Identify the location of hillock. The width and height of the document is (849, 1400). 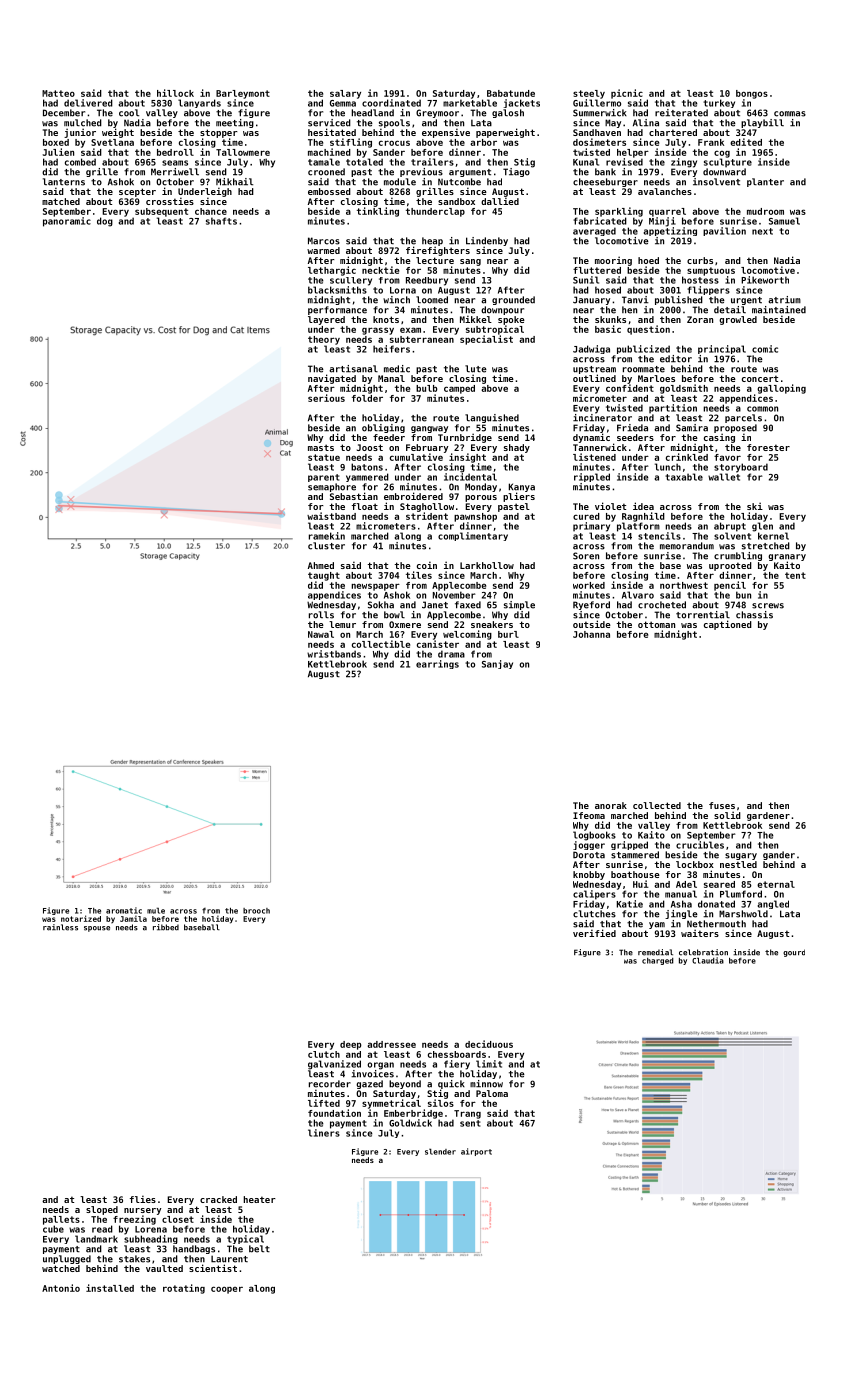
(175, 93).
